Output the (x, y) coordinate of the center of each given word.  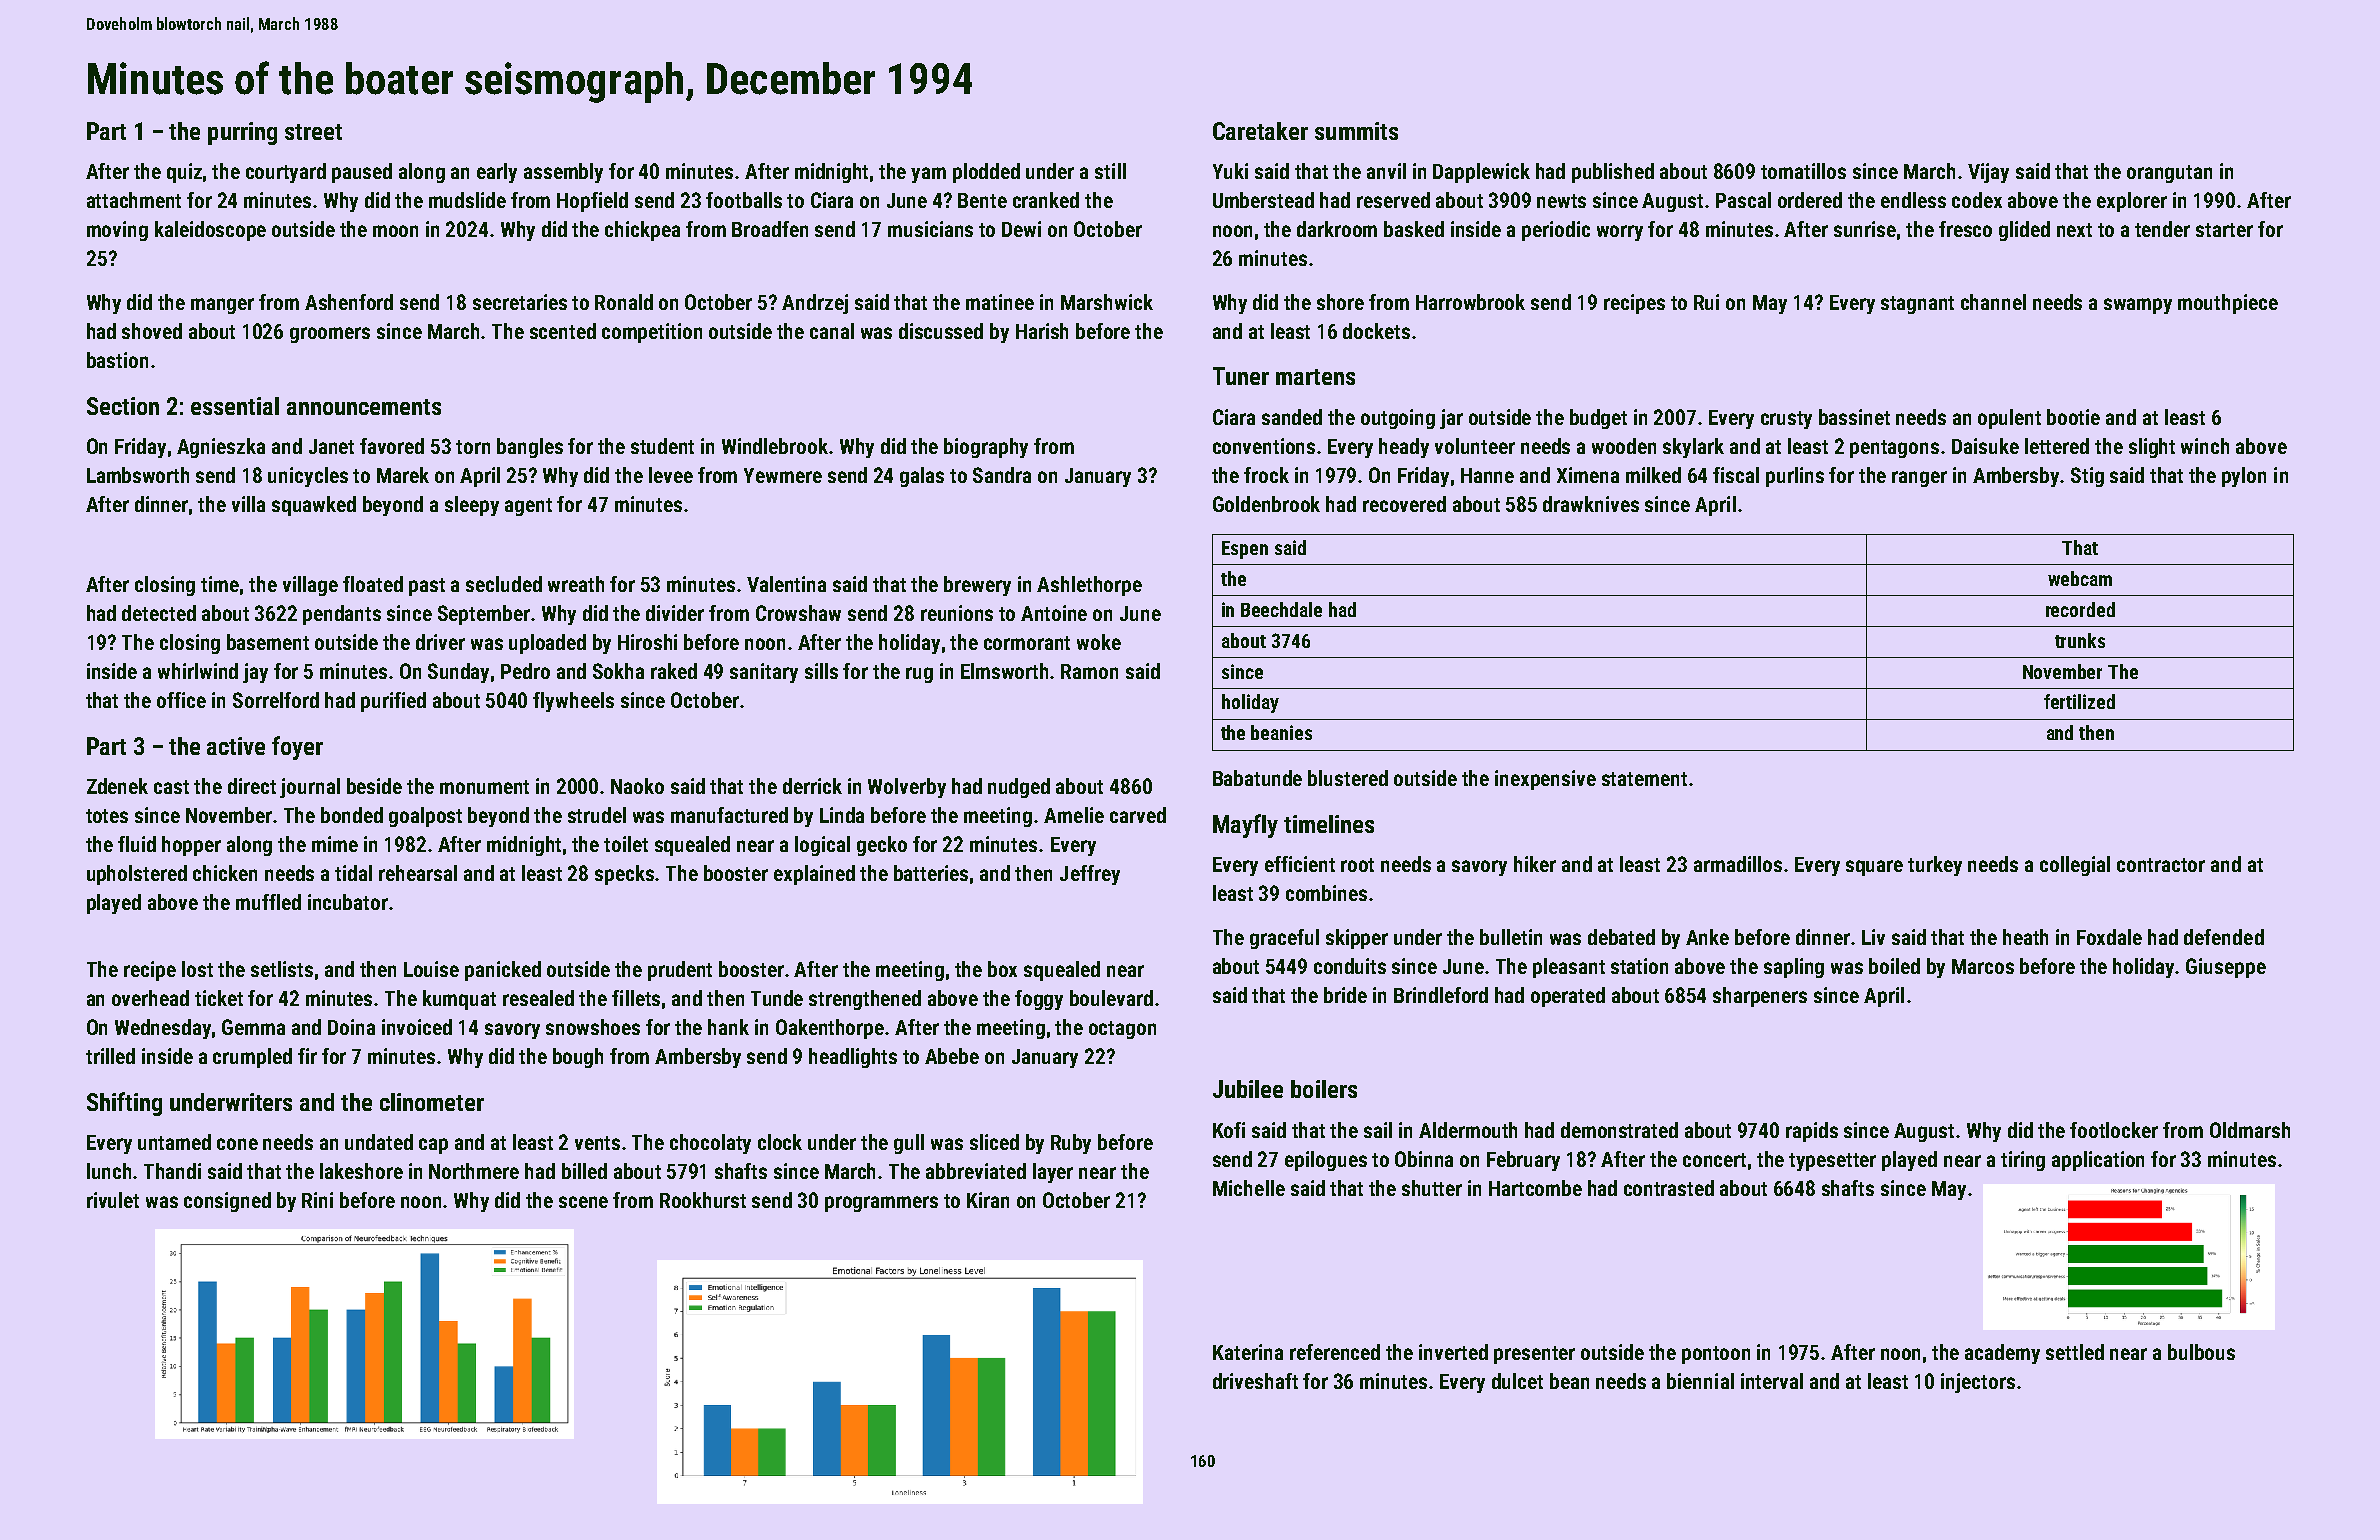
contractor (2161, 865)
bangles (530, 448)
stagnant (1917, 305)
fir (307, 1056)
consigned (227, 1202)
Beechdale (1281, 609)
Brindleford (1441, 995)
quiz (184, 173)
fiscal (1736, 475)
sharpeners (1760, 997)
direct (252, 786)
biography (986, 448)
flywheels (573, 702)
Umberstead (1263, 200)
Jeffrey (1090, 875)
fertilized (2079, 701)
